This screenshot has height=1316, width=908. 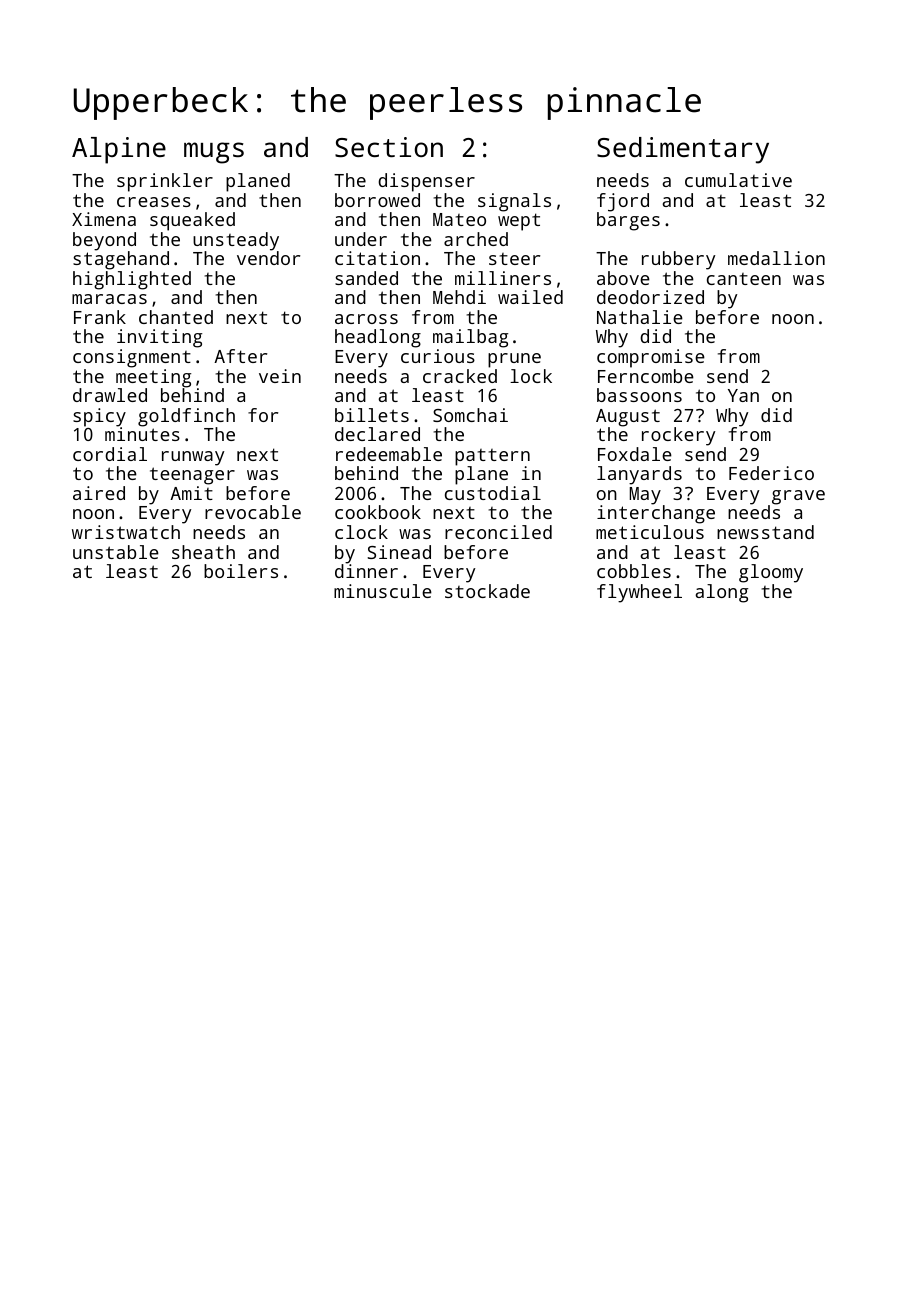 What do you see at coordinates (116, 552) in the screenshot?
I see `unstable` at bounding box center [116, 552].
